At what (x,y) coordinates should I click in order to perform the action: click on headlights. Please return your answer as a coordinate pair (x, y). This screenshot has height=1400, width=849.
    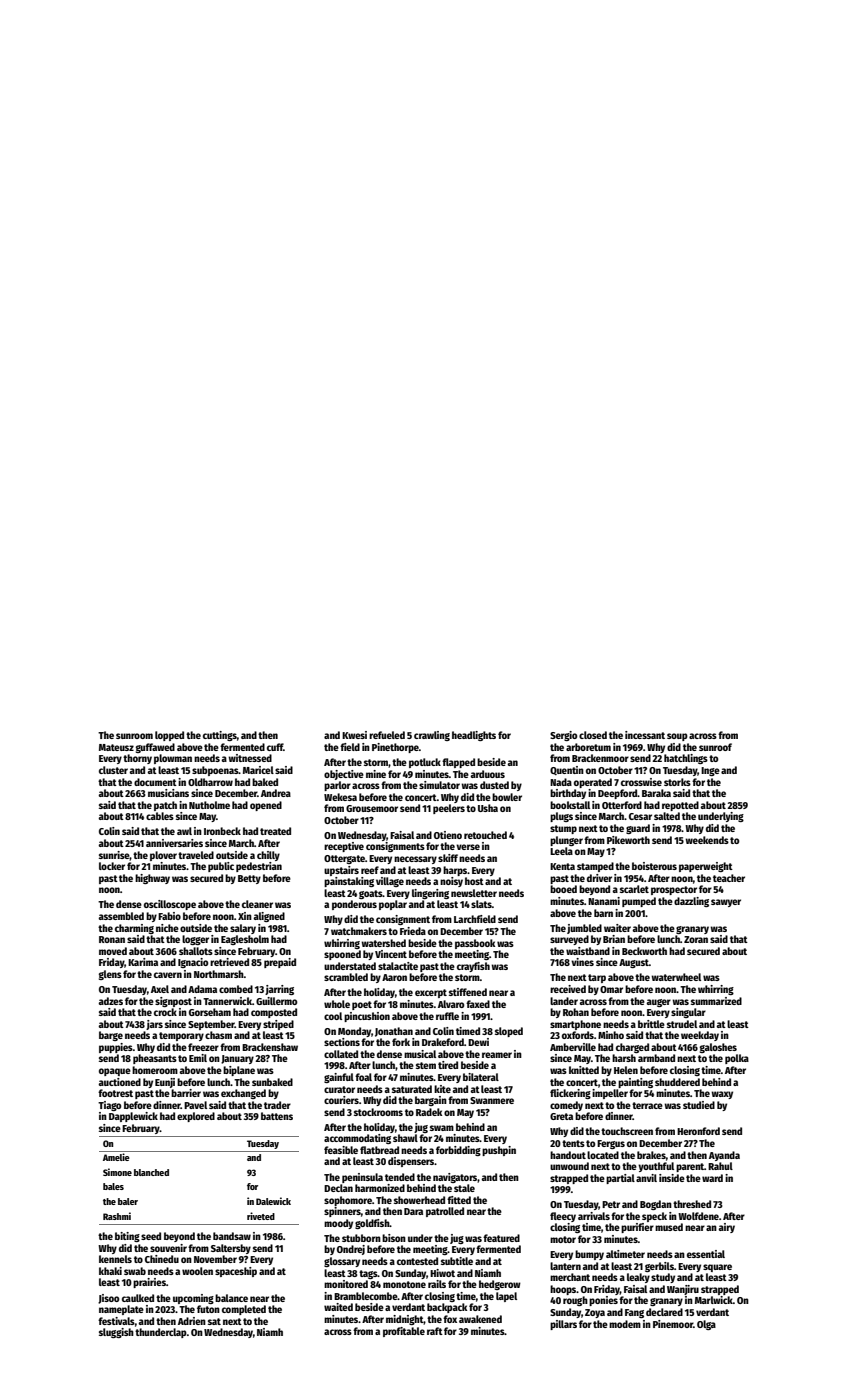
    Looking at the image, I should click on (474, 736).
